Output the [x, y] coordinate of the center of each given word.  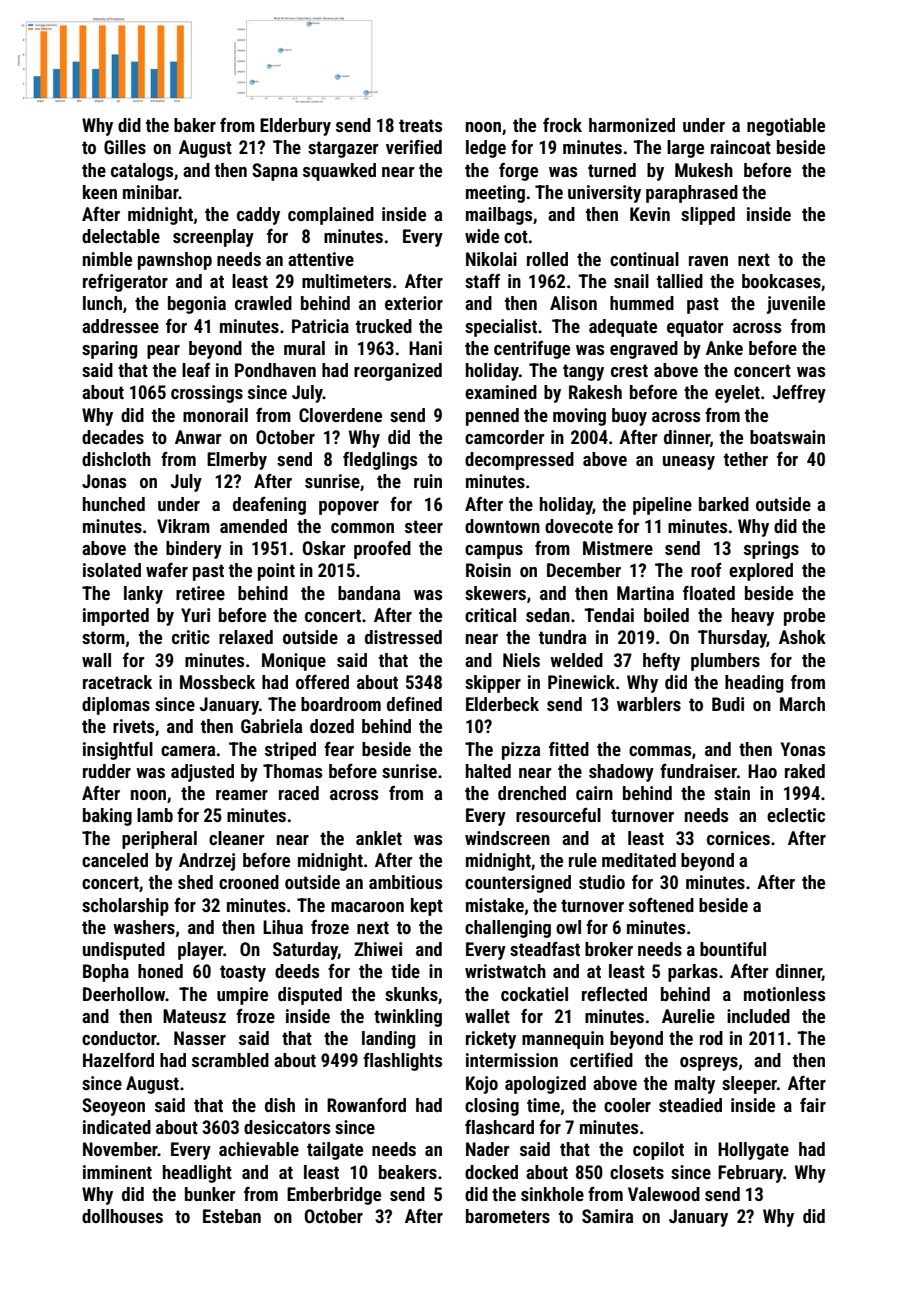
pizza [521, 751]
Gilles [125, 147]
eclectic [796, 815]
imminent [117, 1172]
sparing [109, 350]
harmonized [632, 125]
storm [103, 637]
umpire [242, 996]
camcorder [505, 437]
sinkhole [552, 1194]
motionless [784, 994]
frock [562, 125]
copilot [658, 1151]
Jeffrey [799, 394]
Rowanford [366, 1105]
